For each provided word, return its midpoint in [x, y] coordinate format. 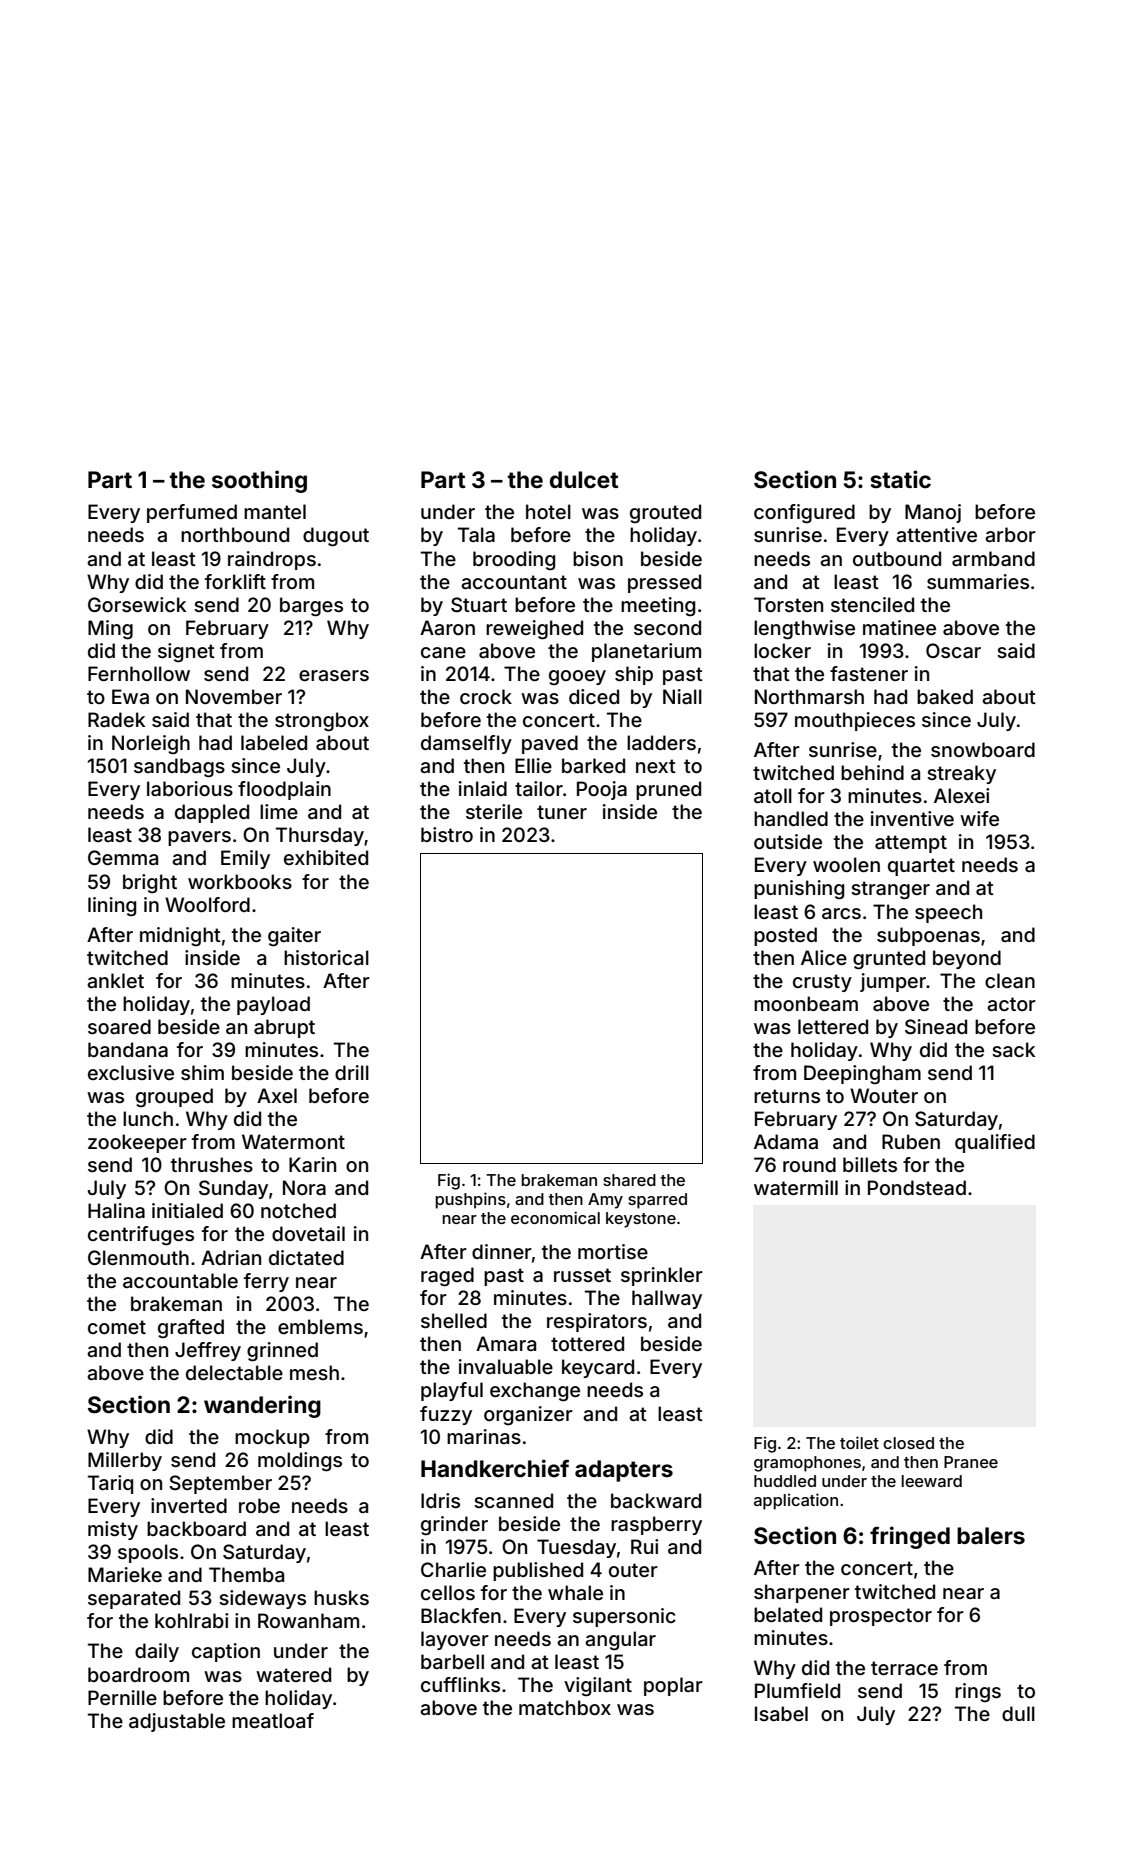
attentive [936, 534]
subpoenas [928, 936]
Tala [476, 534]
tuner [562, 812]
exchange [535, 1391]
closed [908, 1443]
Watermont [293, 1141]
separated [134, 1599]
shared [629, 1180]
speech [948, 913]
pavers [199, 838]
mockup [272, 1438]
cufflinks [460, 1684]
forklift [235, 581]
